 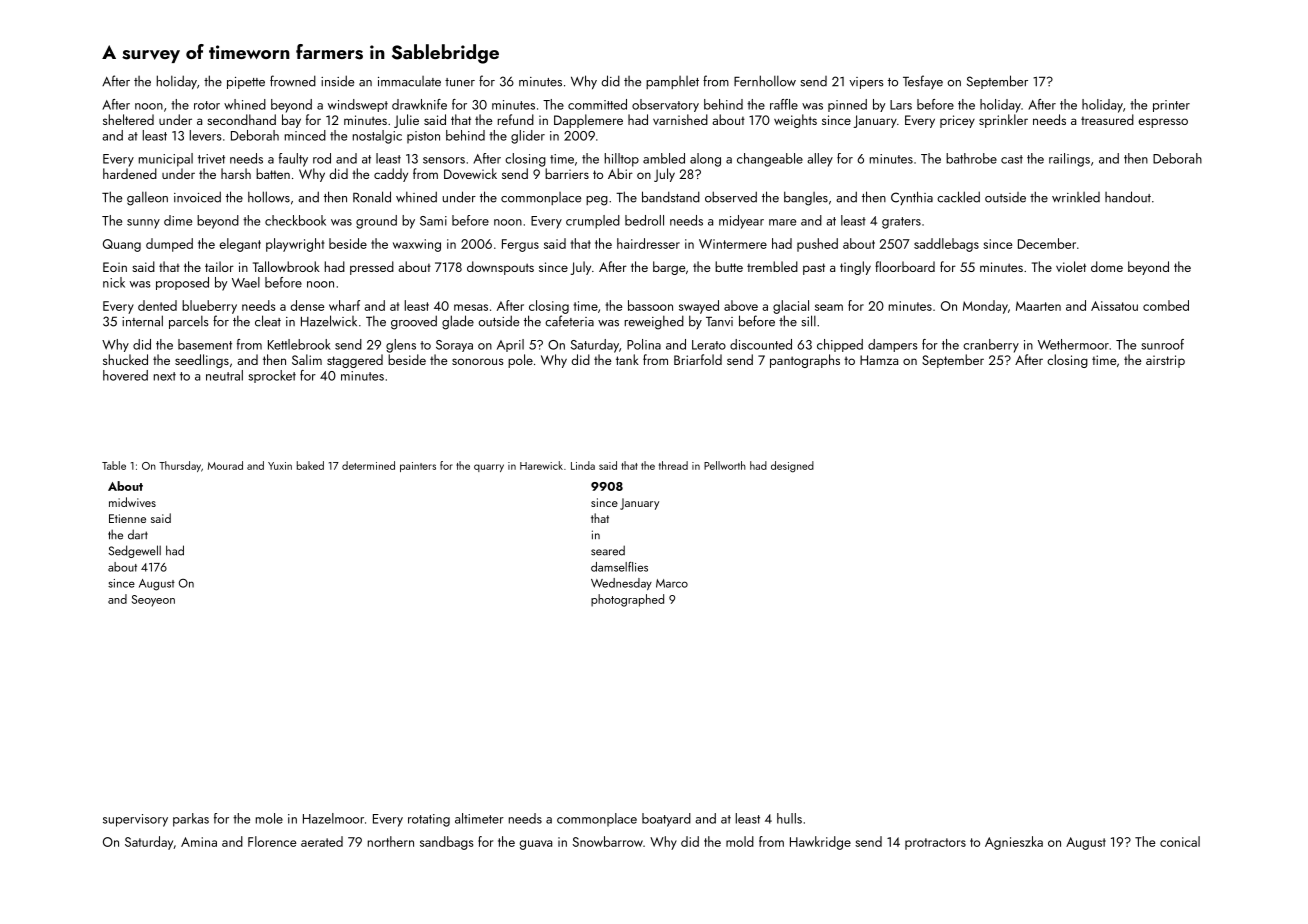 What do you see at coordinates (1107, 266) in the screenshot?
I see `dome` at bounding box center [1107, 266].
